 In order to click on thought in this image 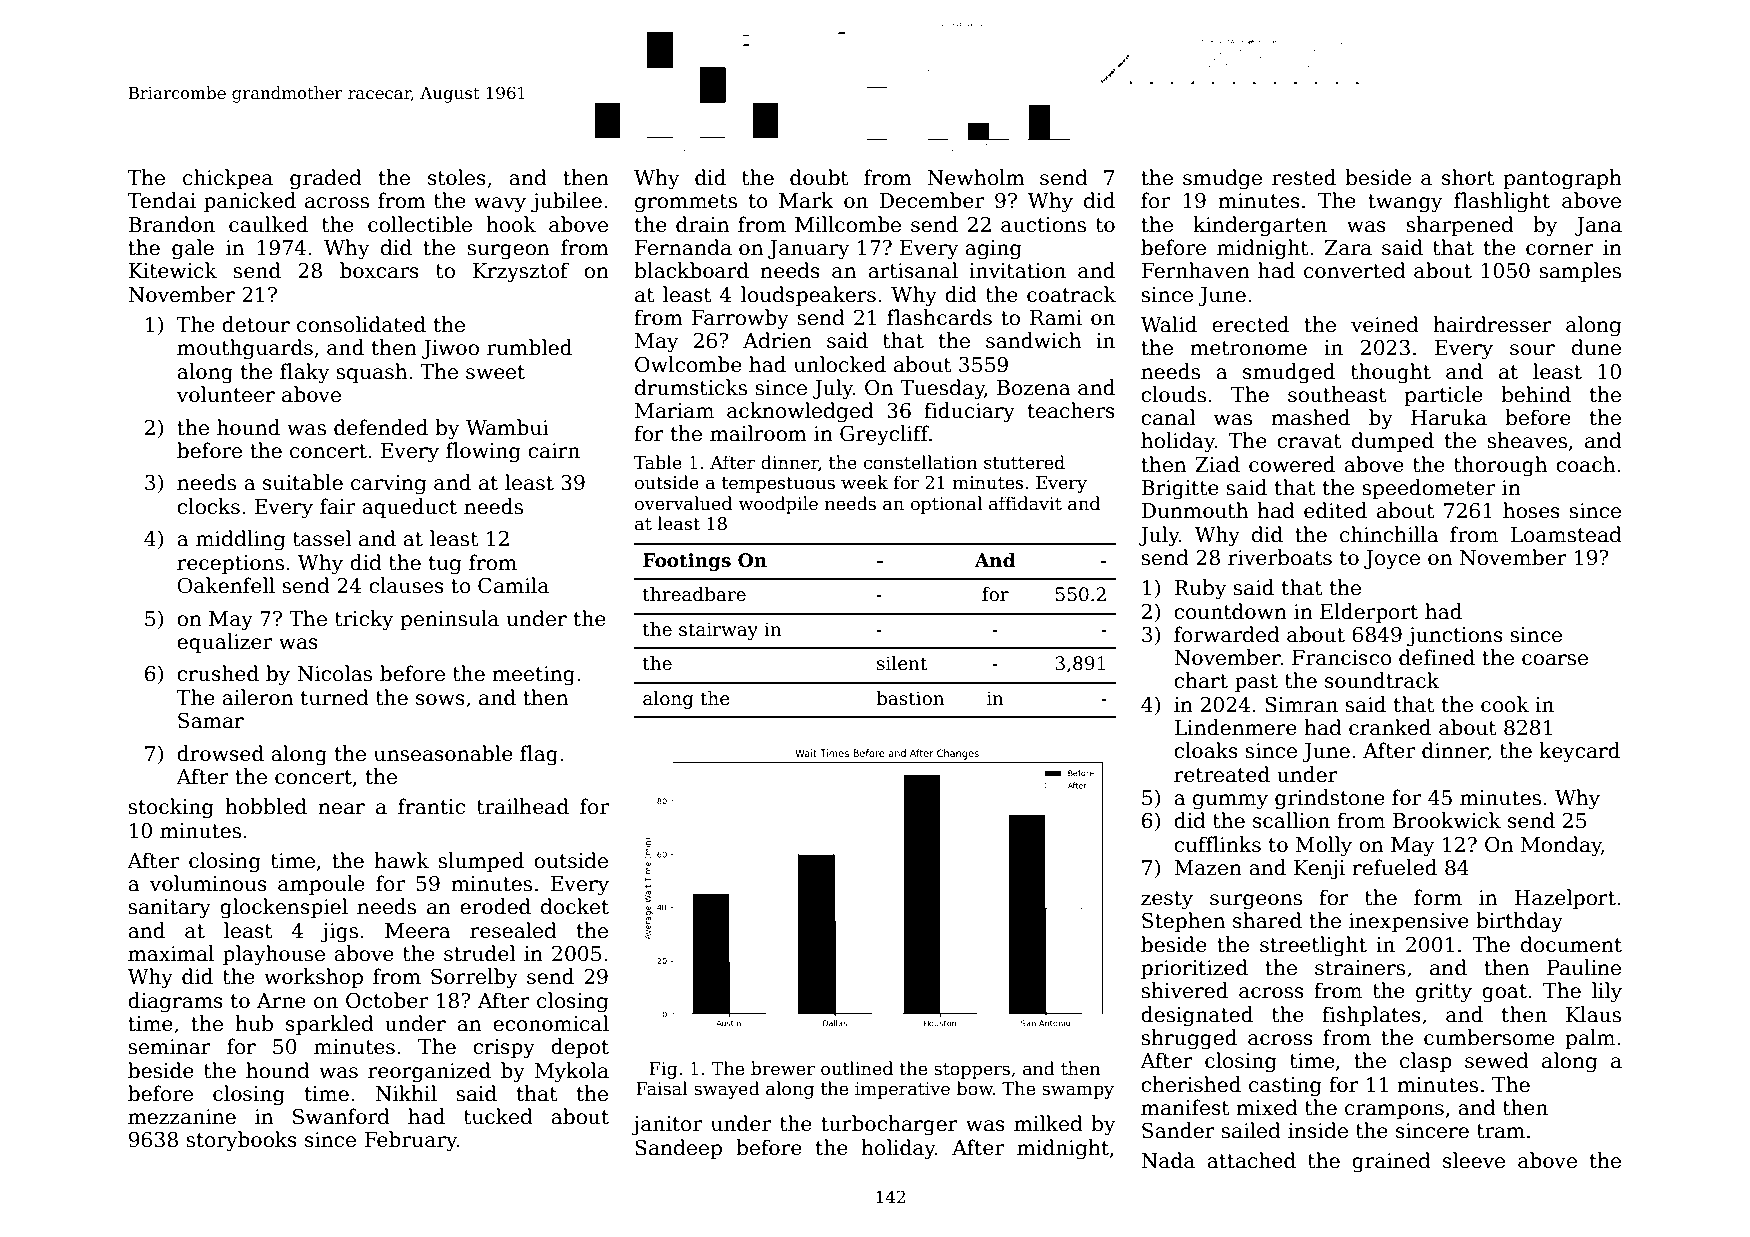, I will do `click(1391, 373)`.
